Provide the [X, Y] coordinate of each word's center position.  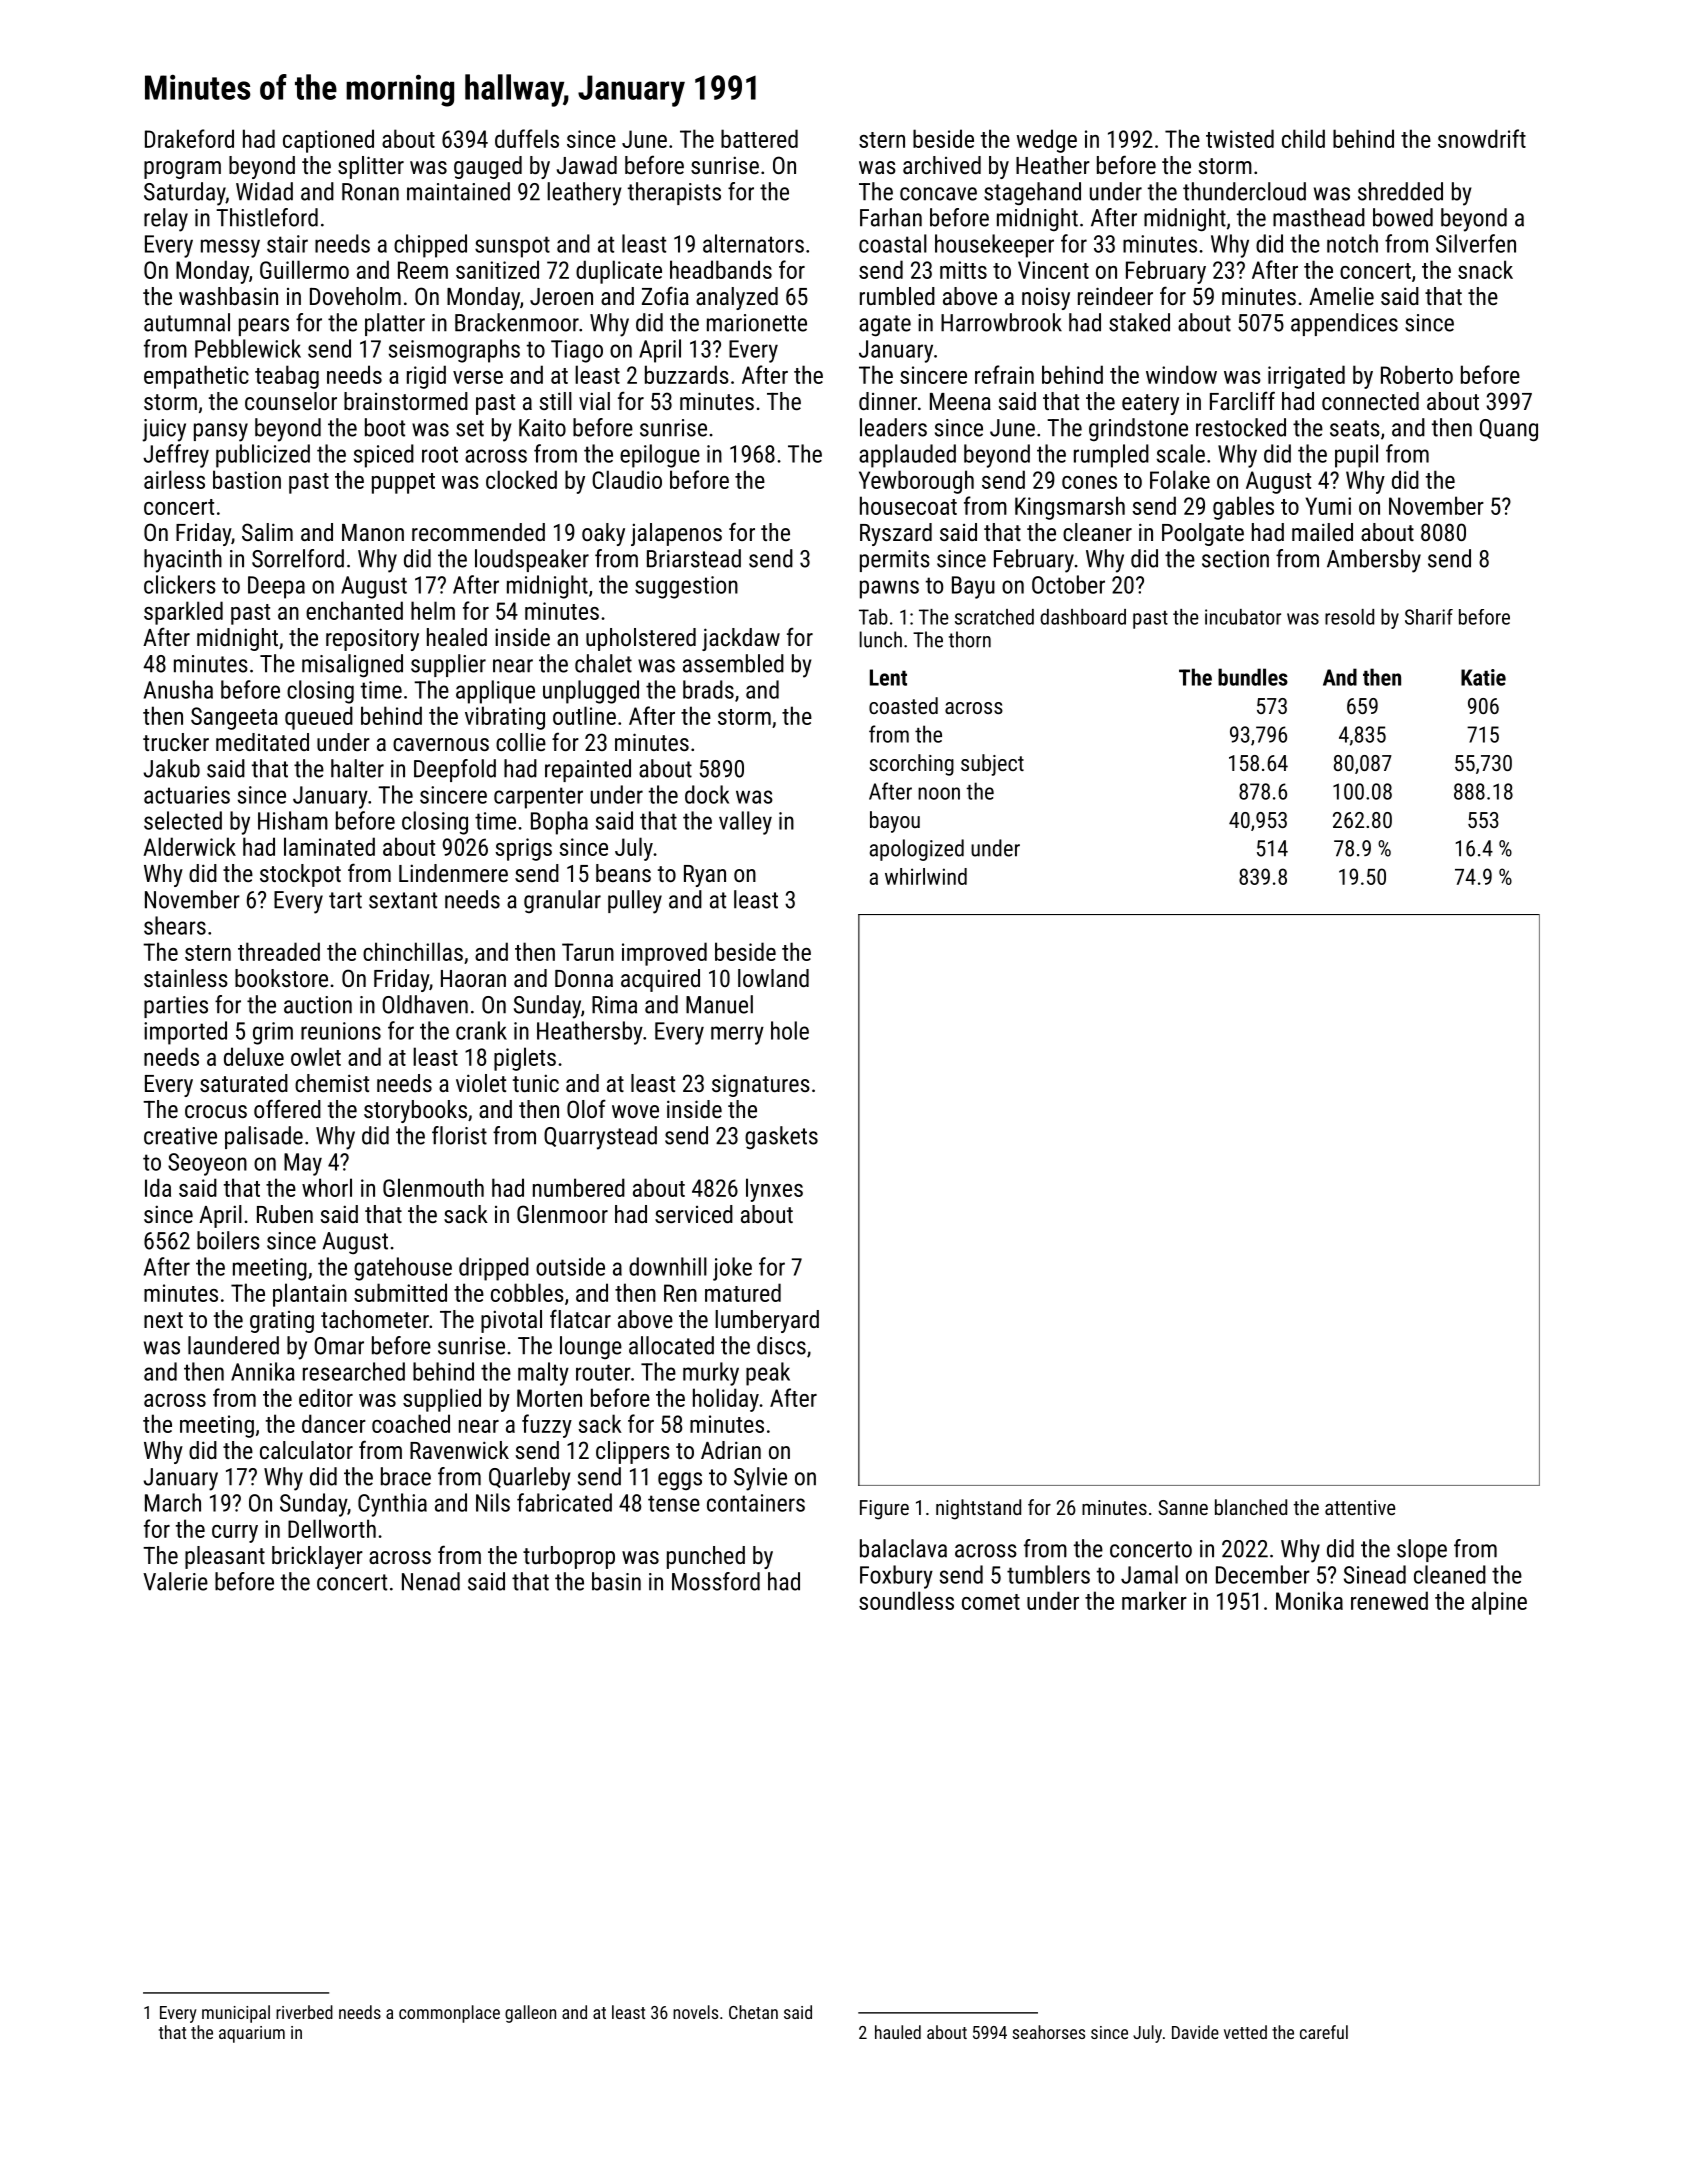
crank [481, 1030]
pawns [889, 589]
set [470, 428]
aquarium [252, 2034]
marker [1154, 1600]
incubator [1243, 617]
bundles [1253, 677]
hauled [898, 2032]
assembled [733, 663]
